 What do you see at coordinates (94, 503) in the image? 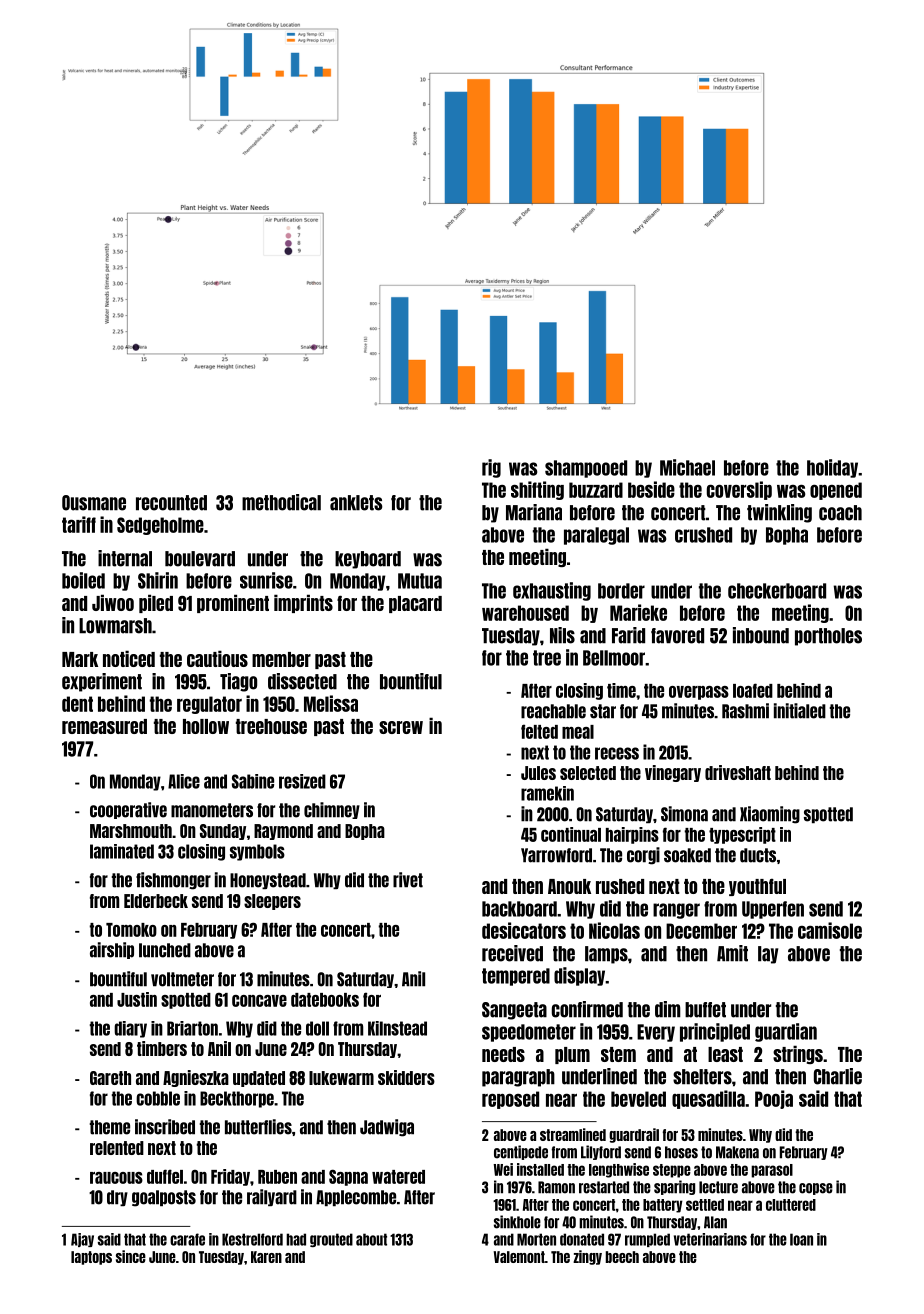
I see `Ousmane` at bounding box center [94, 503].
